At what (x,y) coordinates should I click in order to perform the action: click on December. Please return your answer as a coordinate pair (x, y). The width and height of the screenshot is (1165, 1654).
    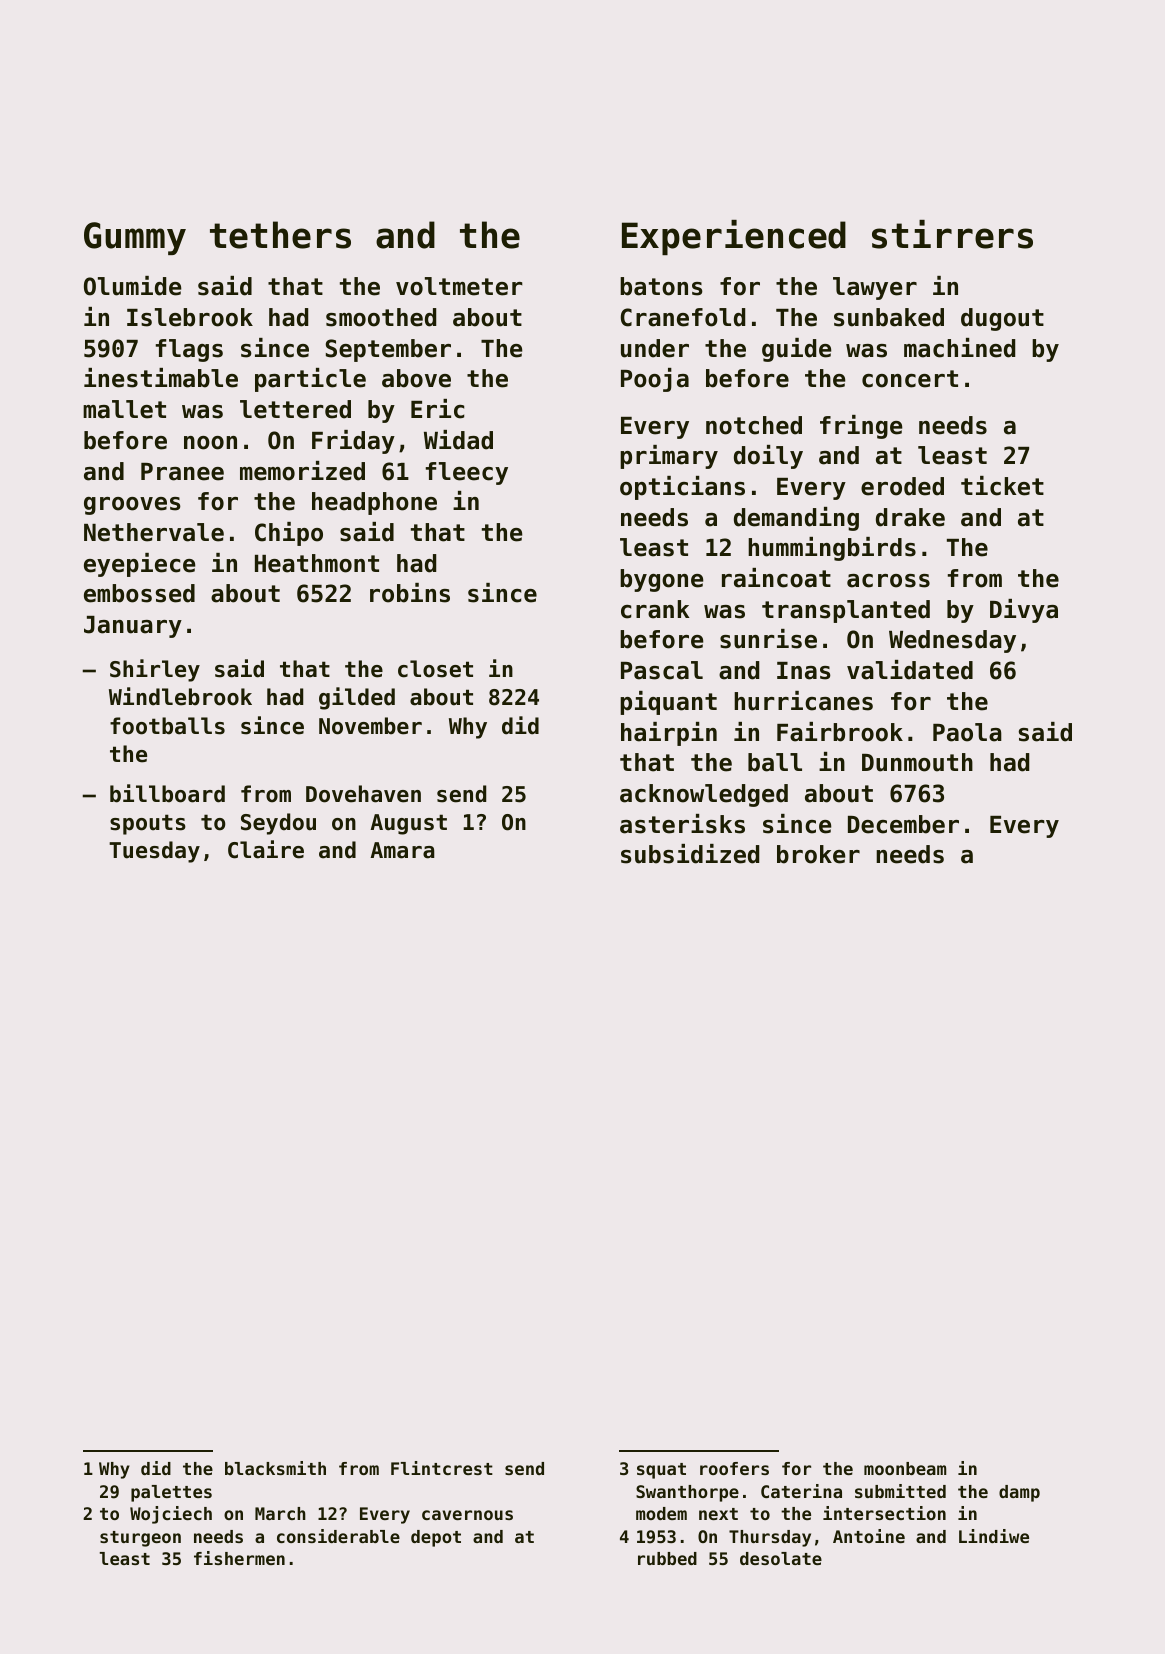
    Looking at the image, I should click on (903, 824).
